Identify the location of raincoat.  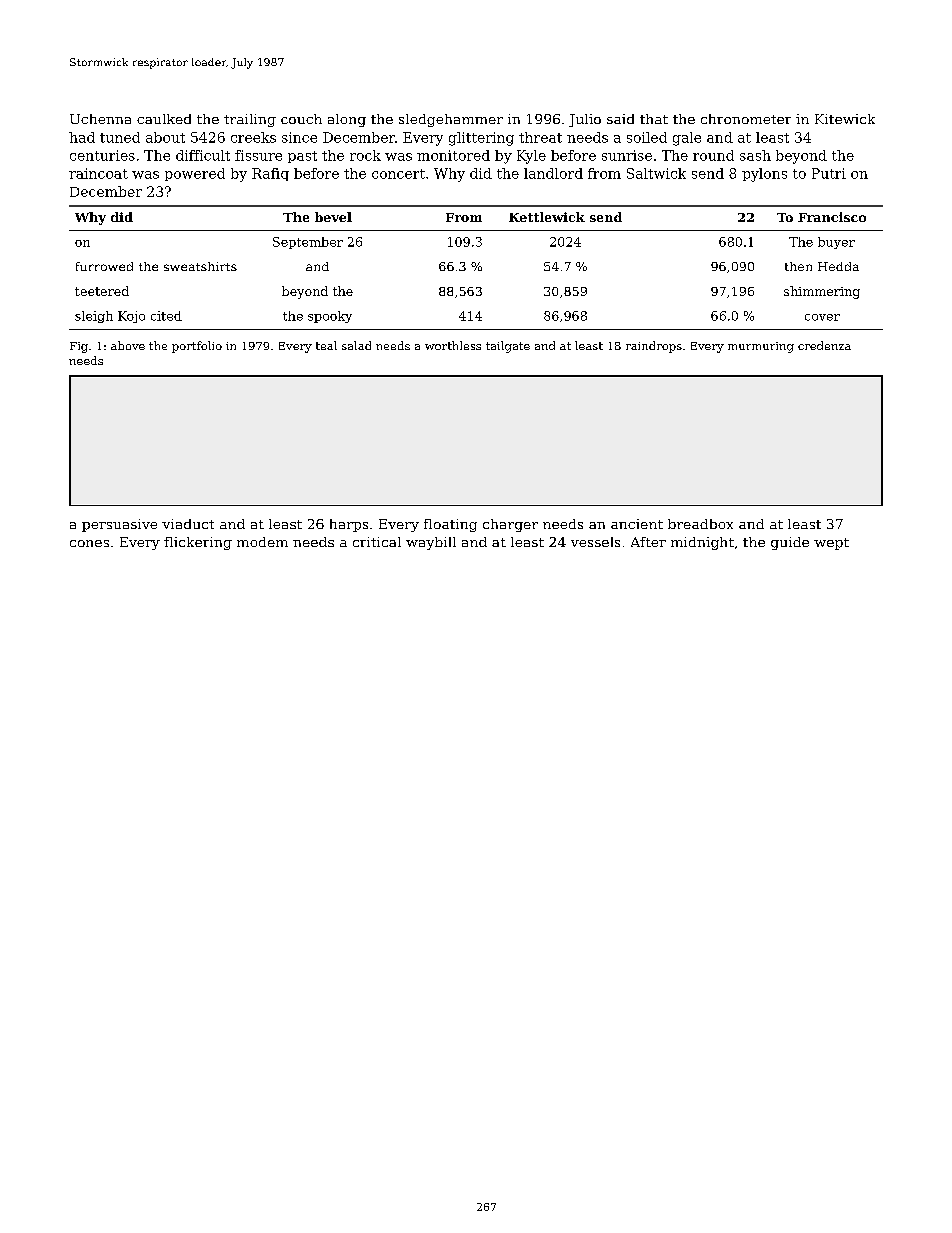
(98, 173).
